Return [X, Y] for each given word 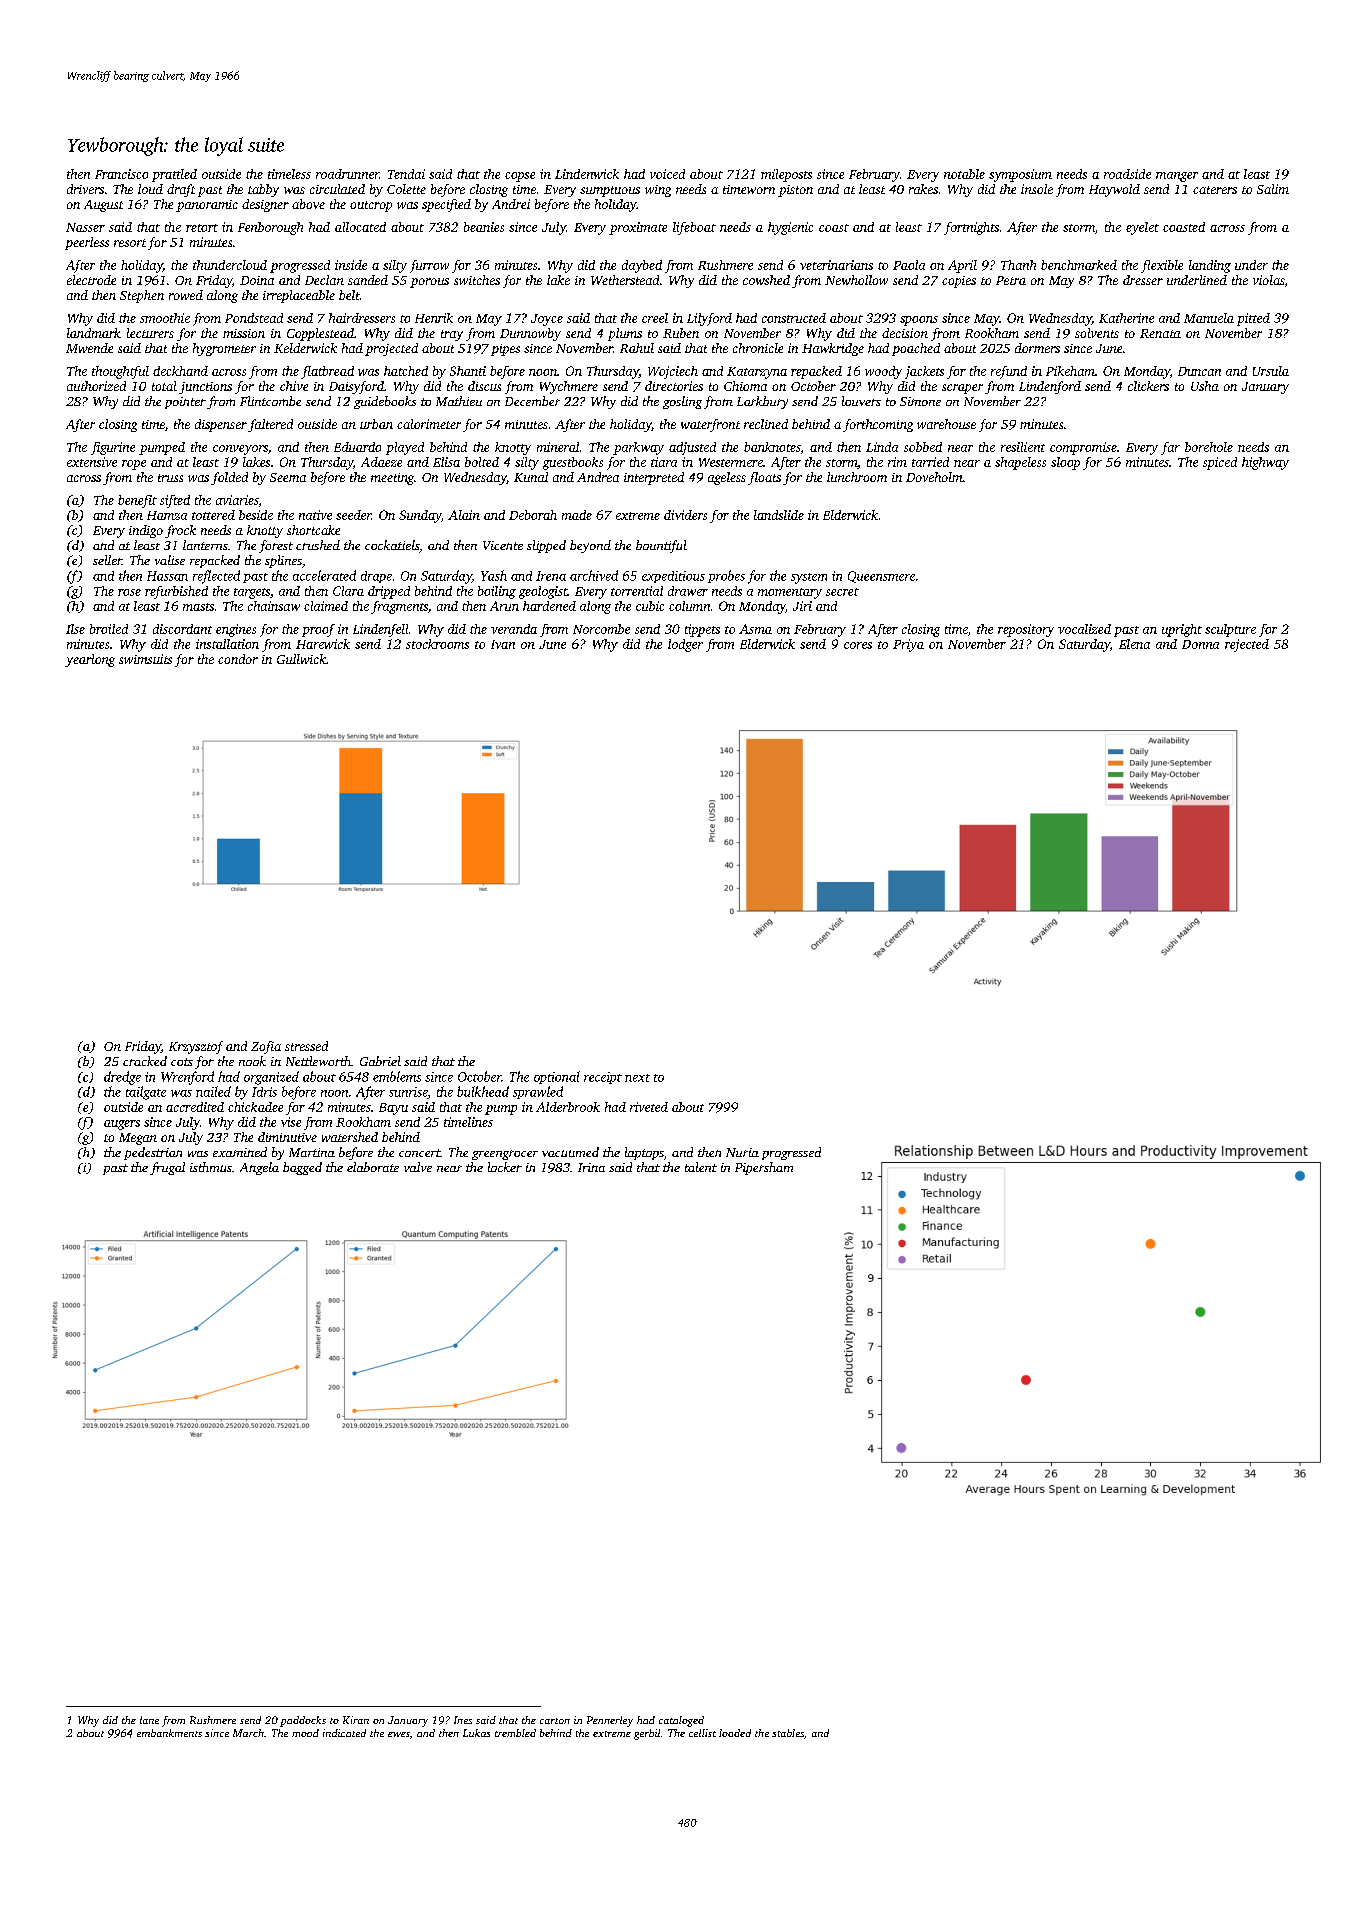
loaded [735, 1733]
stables [788, 1733]
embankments [169, 1733]
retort [202, 228]
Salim [1273, 189]
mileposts [786, 175]
